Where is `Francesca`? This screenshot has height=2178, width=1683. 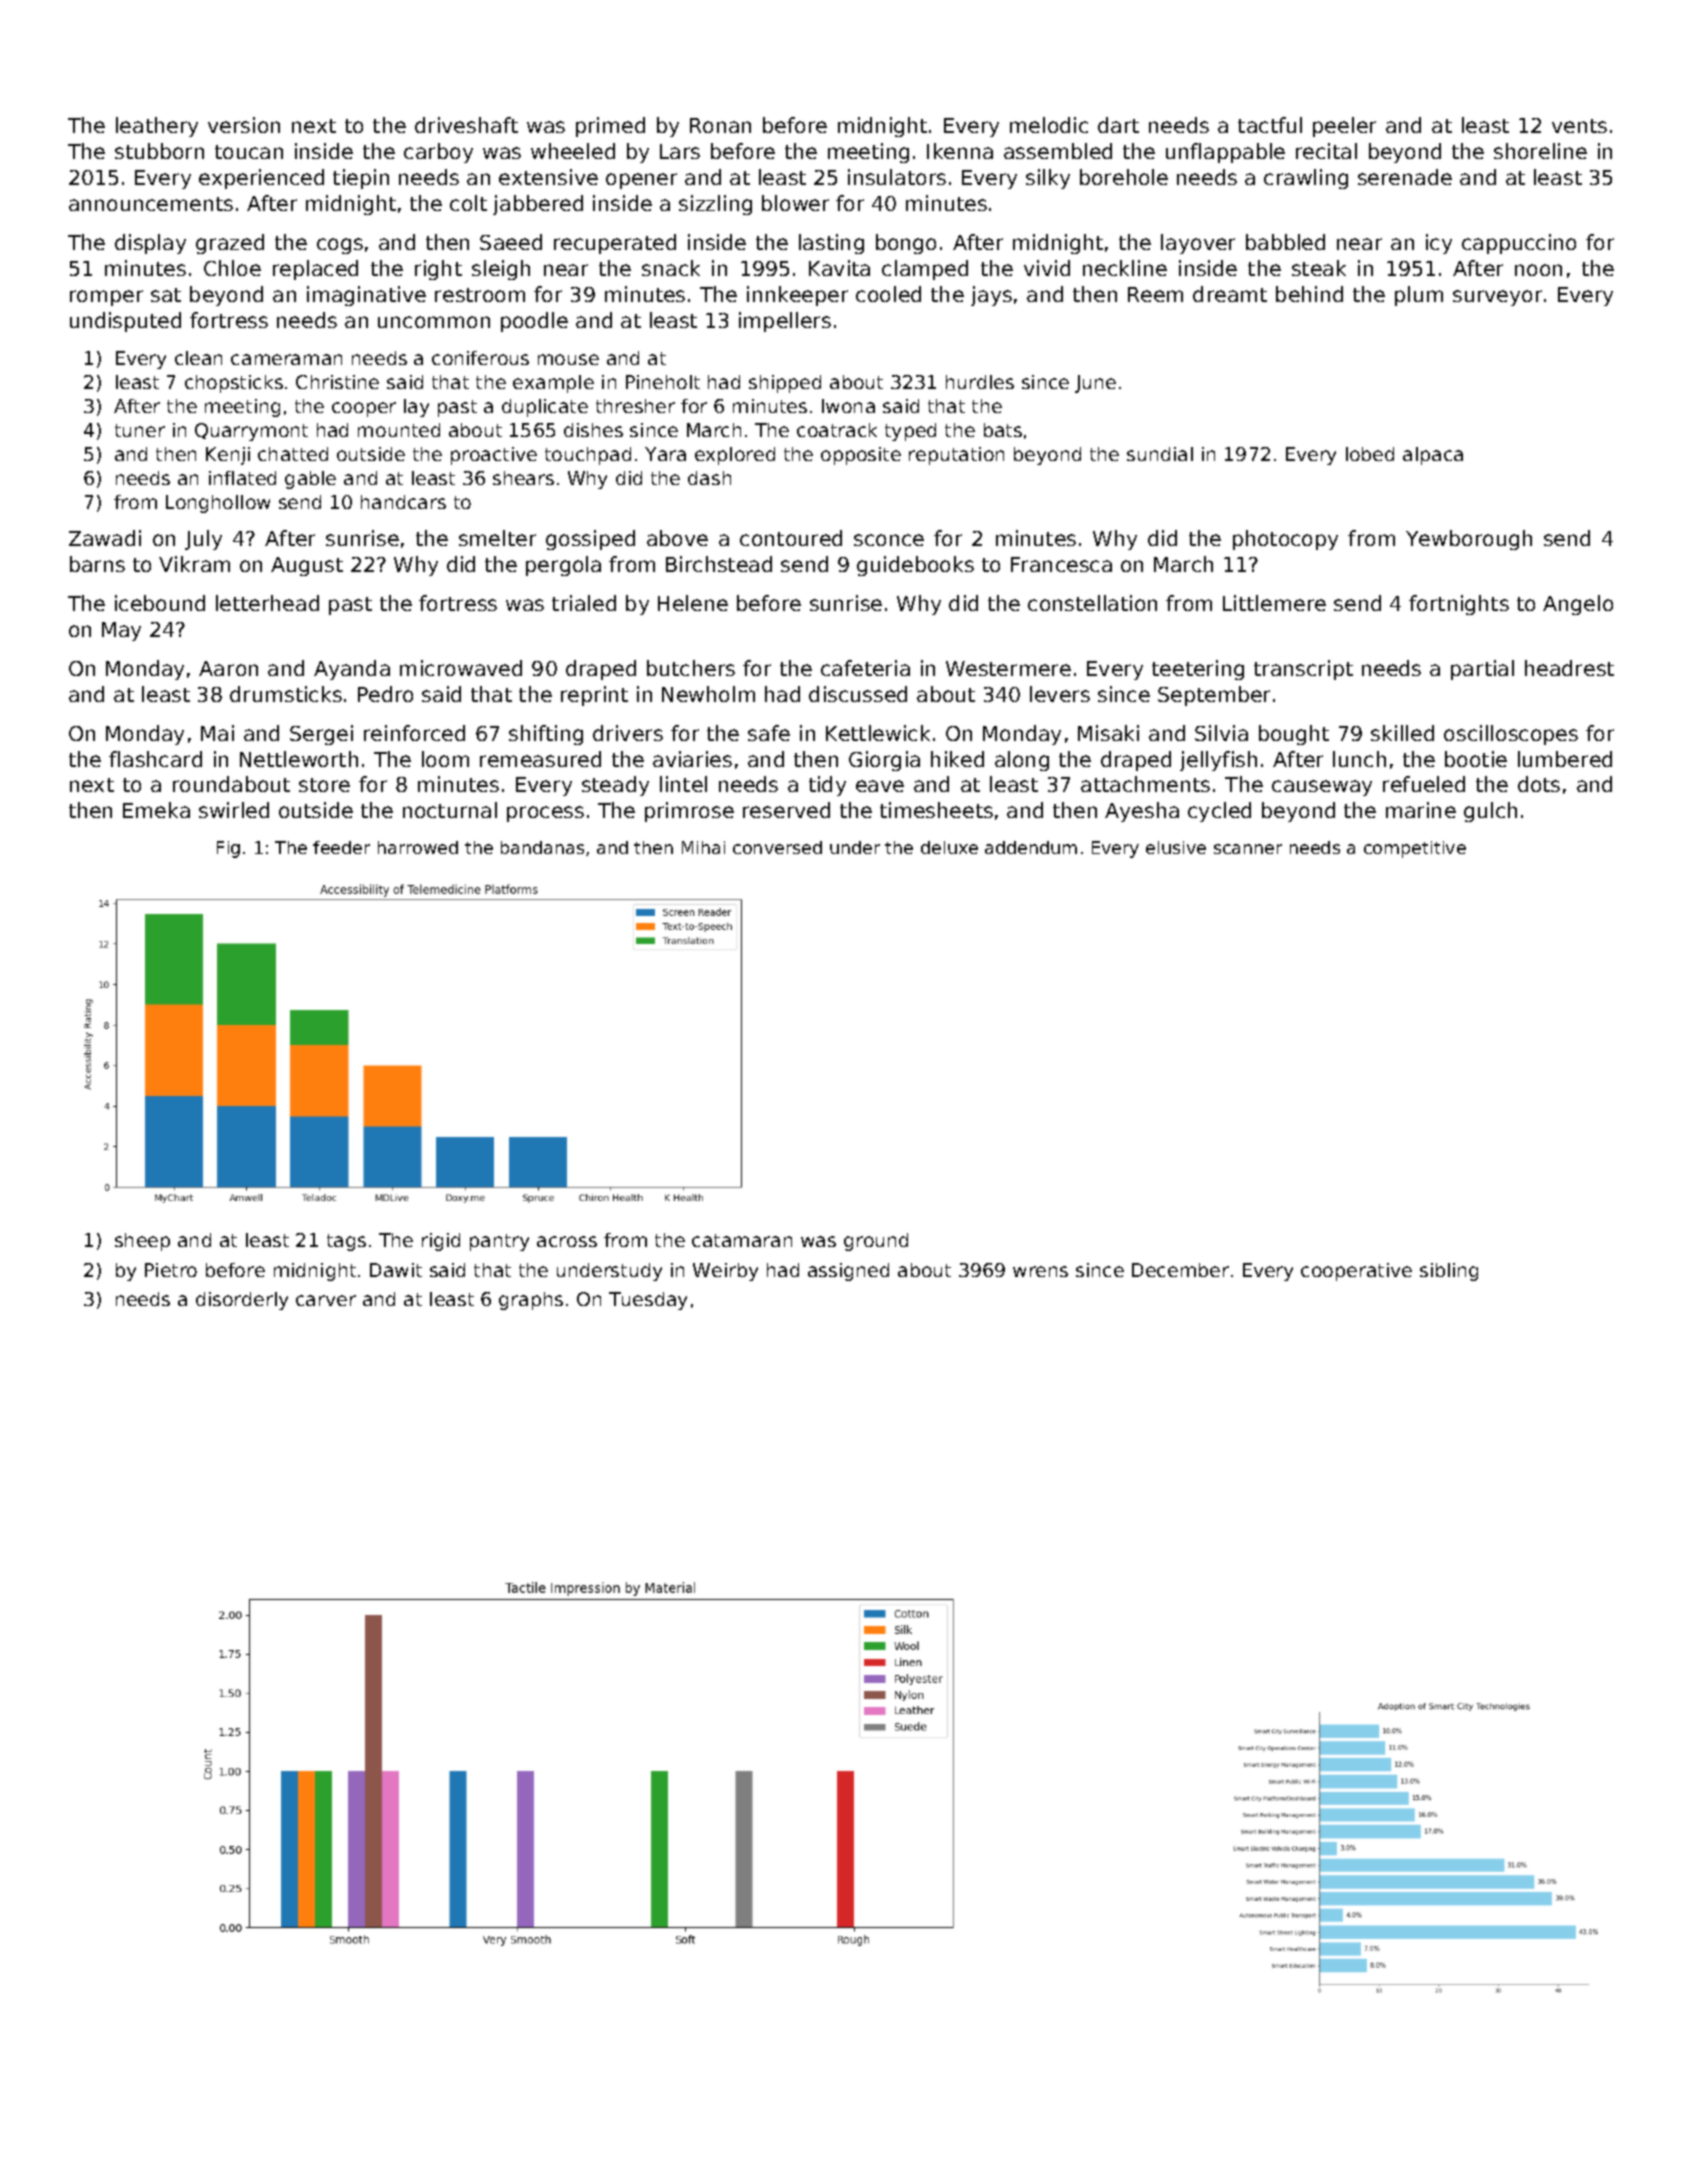 Francesca is located at coordinates (1061, 564).
